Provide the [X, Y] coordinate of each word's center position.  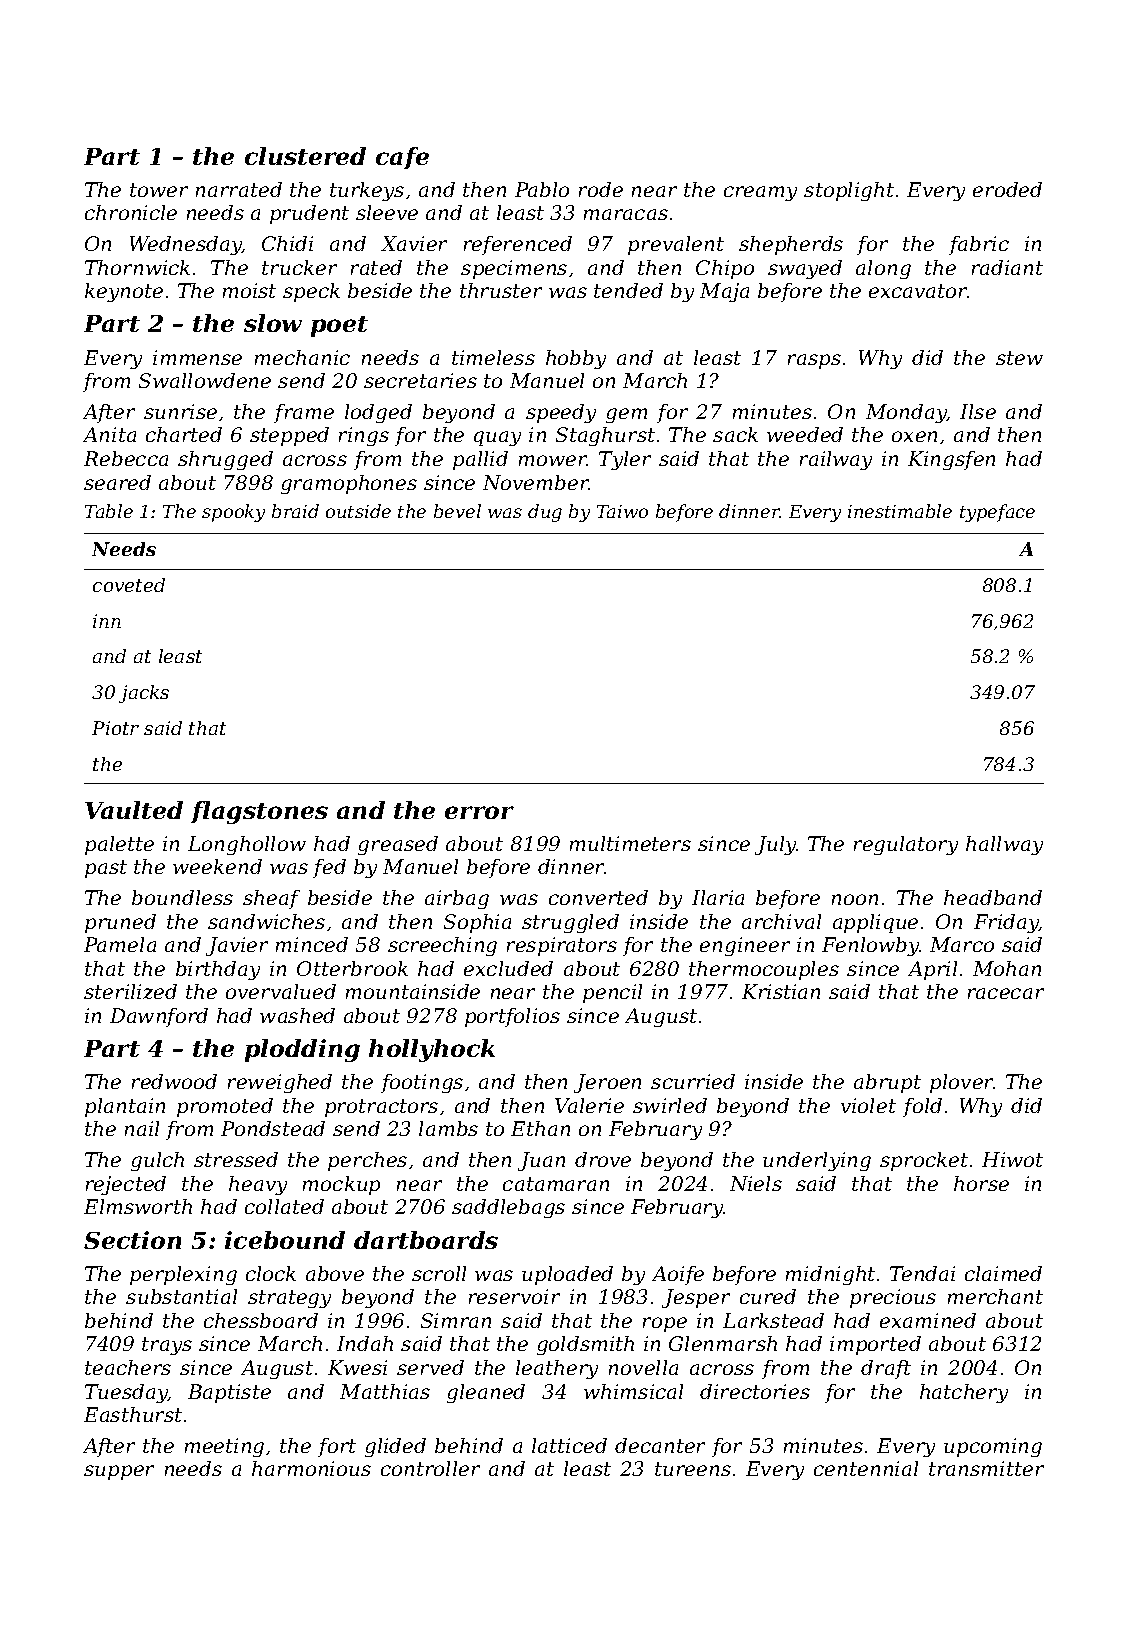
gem [626, 415]
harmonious [311, 1468]
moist [249, 290]
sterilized [130, 991]
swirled [670, 1105]
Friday [1006, 923]
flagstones [259, 812]
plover [962, 1083]
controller [430, 1468]
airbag [457, 899]
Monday [906, 413]
